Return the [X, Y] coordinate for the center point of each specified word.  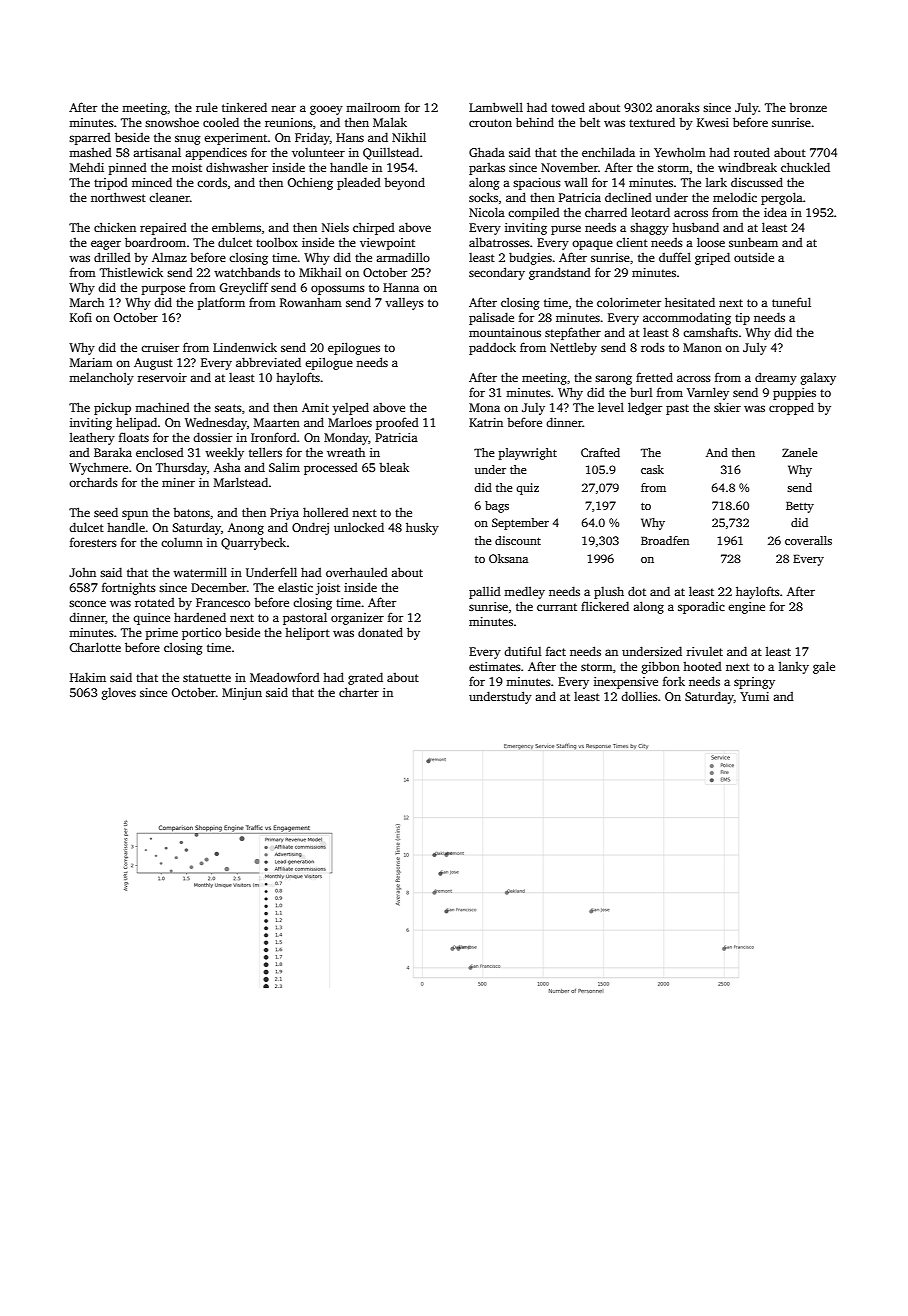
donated [380, 632]
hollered [326, 512]
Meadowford [285, 677]
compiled [534, 213]
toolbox [277, 242]
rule [207, 107]
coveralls [808, 540]
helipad [136, 423]
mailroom [373, 107]
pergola [782, 198]
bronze [808, 107]
